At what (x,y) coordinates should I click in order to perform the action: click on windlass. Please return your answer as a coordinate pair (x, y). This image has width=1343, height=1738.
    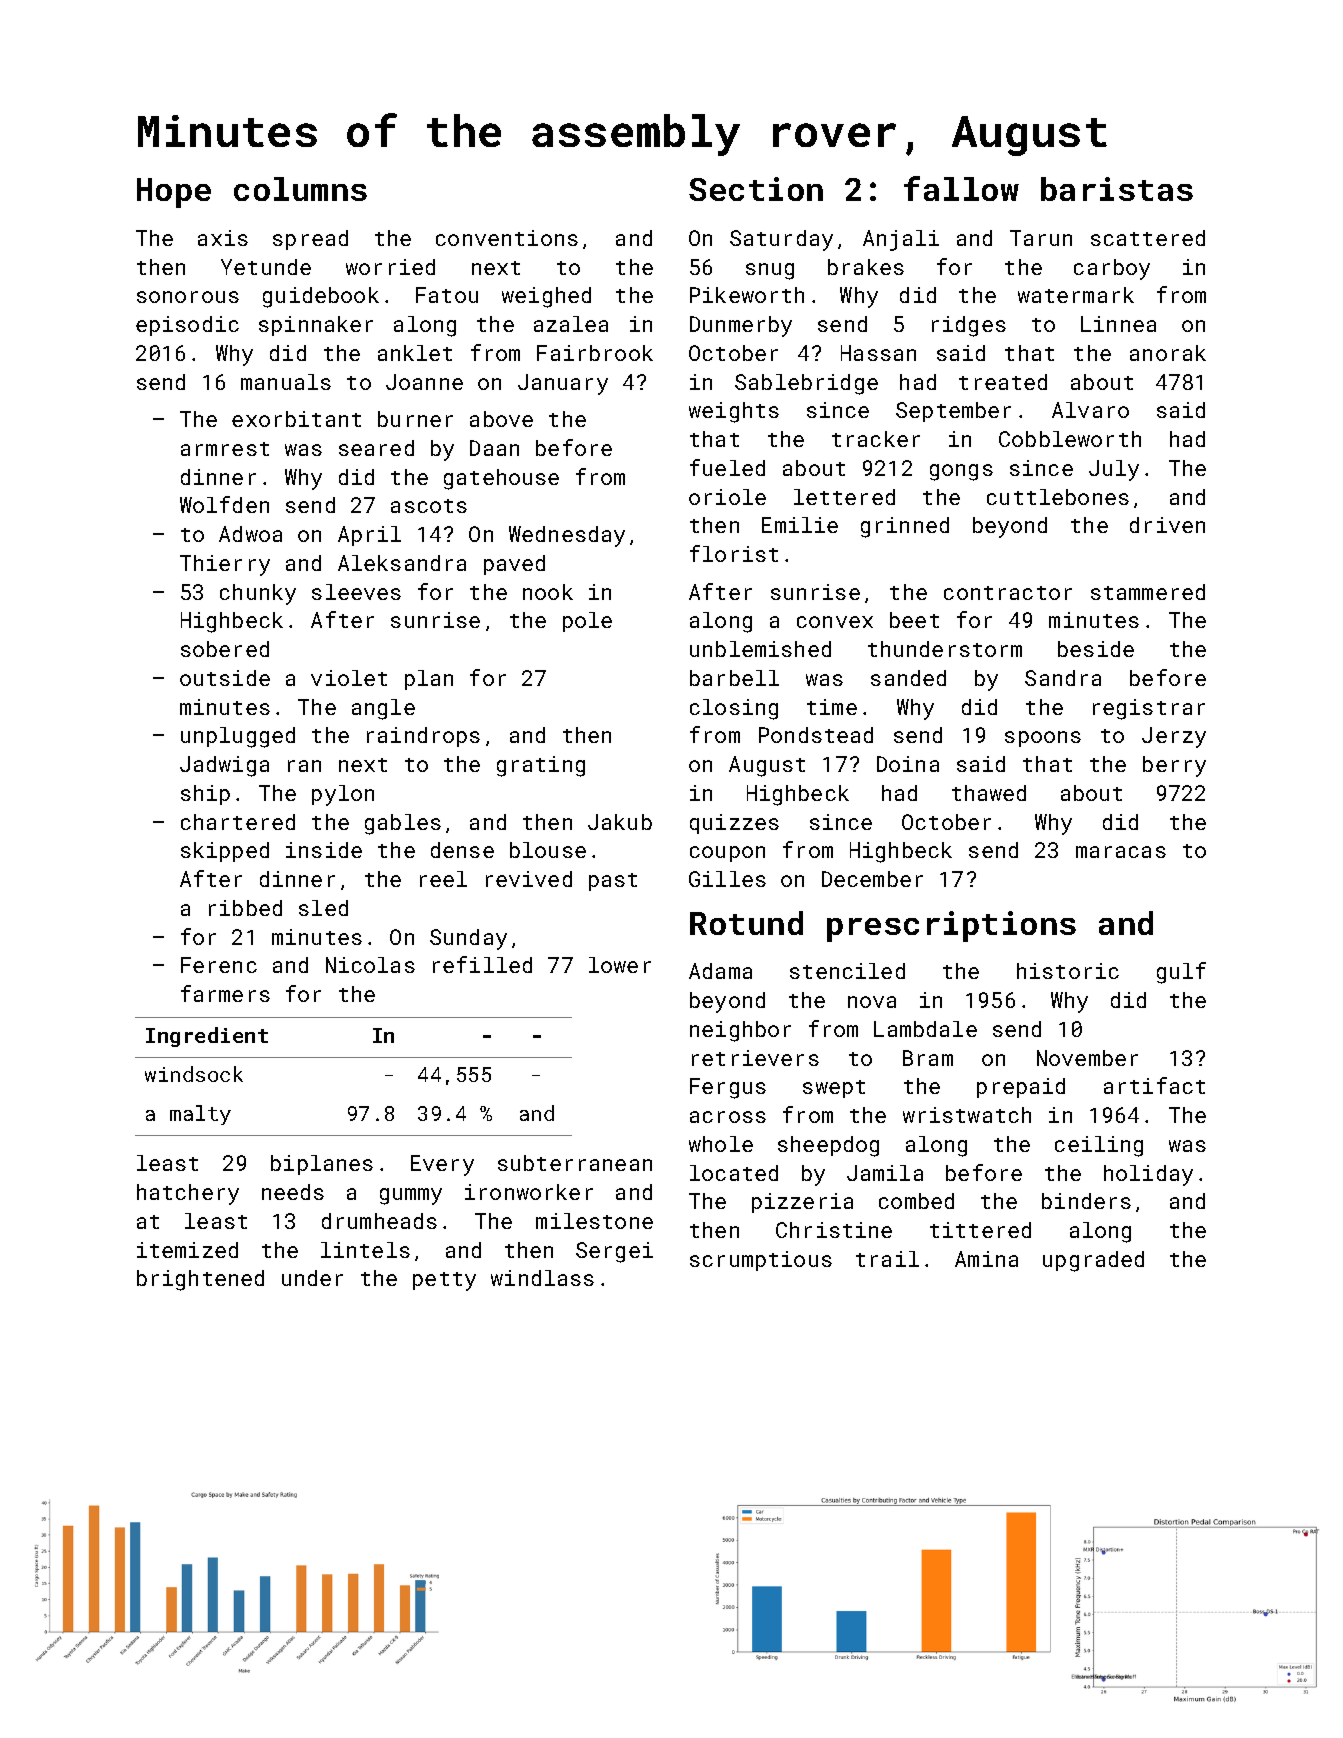
    Looking at the image, I should click on (542, 1278).
